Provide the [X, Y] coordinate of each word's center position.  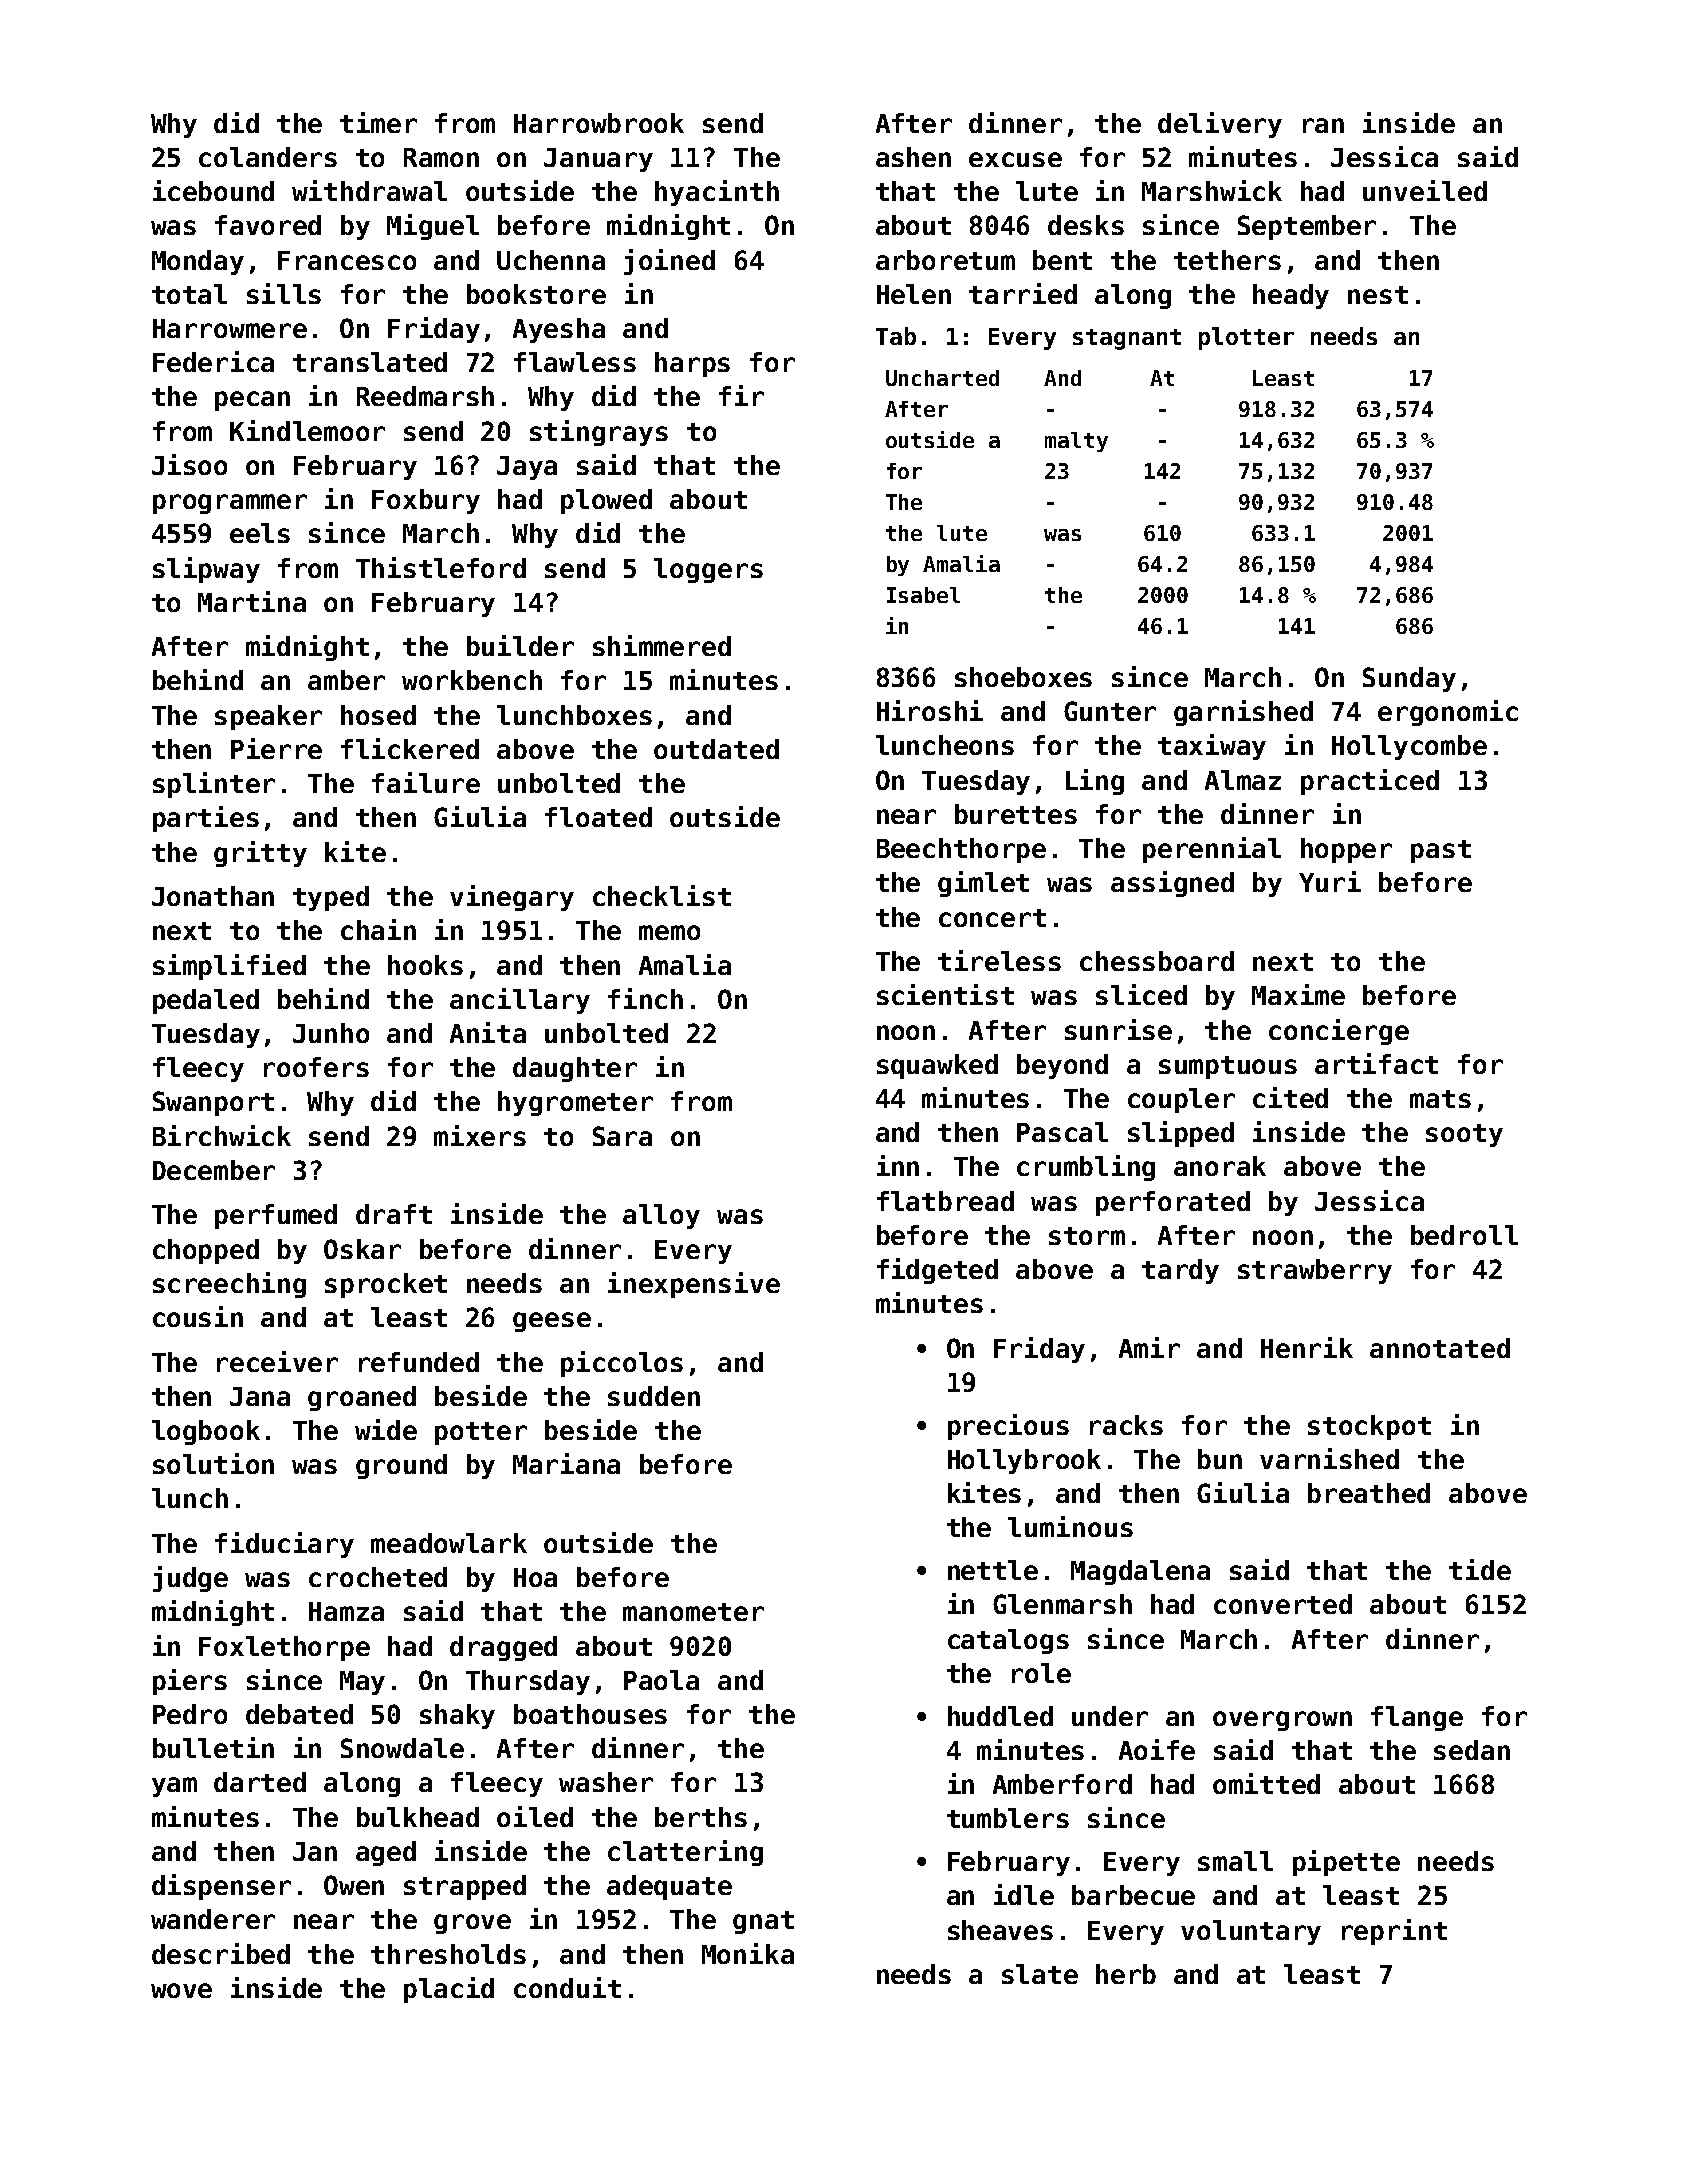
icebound [213, 190]
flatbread [945, 1201]
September [1307, 227]
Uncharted [942, 378]
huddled [1000, 1716]
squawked [937, 1066]
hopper [1346, 850]
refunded [419, 1362]
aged [386, 1853]
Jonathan [213, 896]
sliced [1141, 994]
